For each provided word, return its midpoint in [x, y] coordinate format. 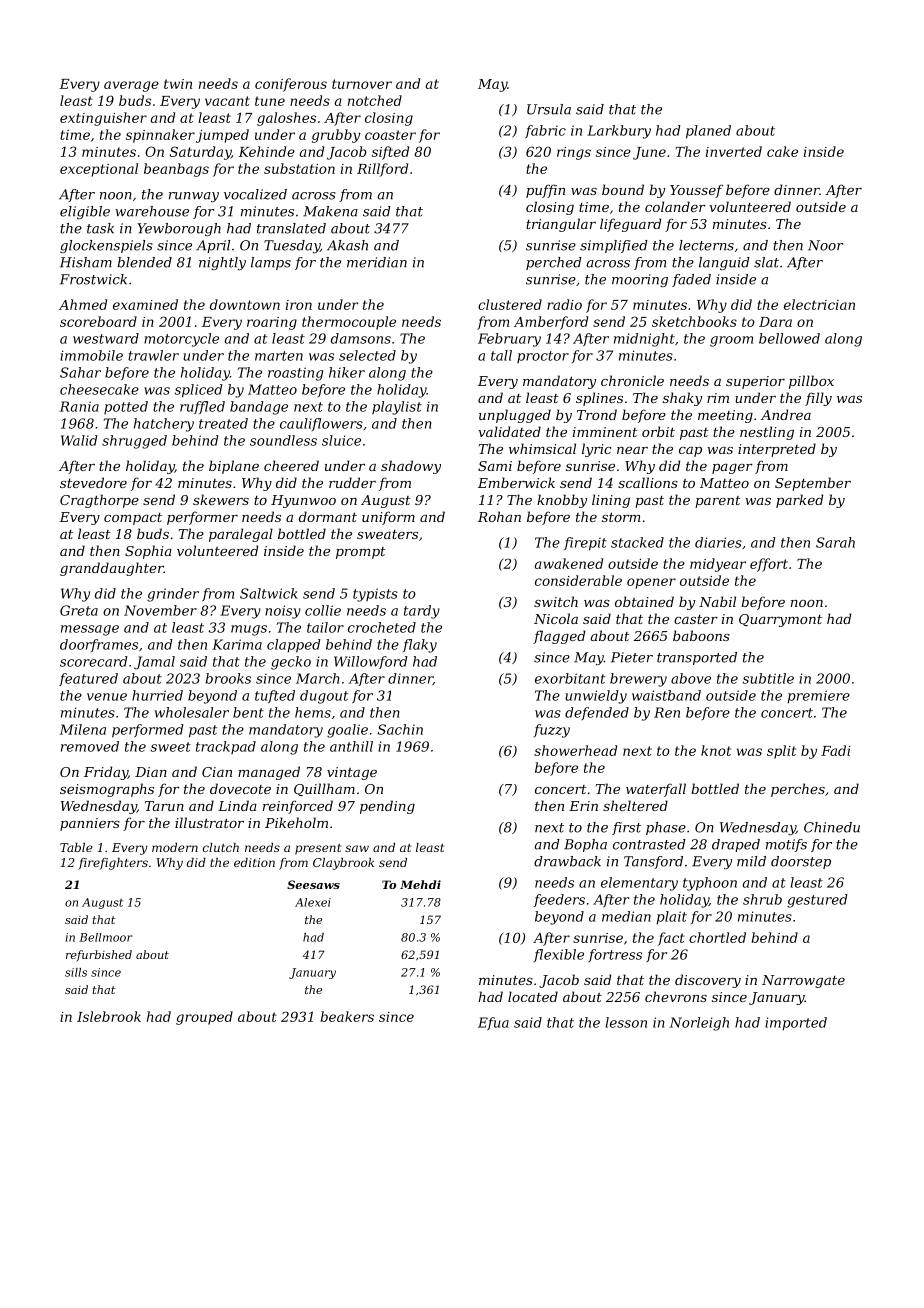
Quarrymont [780, 620]
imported [796, 1024]
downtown [245, 304]
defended [597, 713]
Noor [826, 245]
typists [375, 595]
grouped [204, 1018]
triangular [561, 225]
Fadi [836, 750]
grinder [173, 595]
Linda [237, 805]
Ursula [549, 109]
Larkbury [619, 132]
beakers [347, 1016]
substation [299, 168]
